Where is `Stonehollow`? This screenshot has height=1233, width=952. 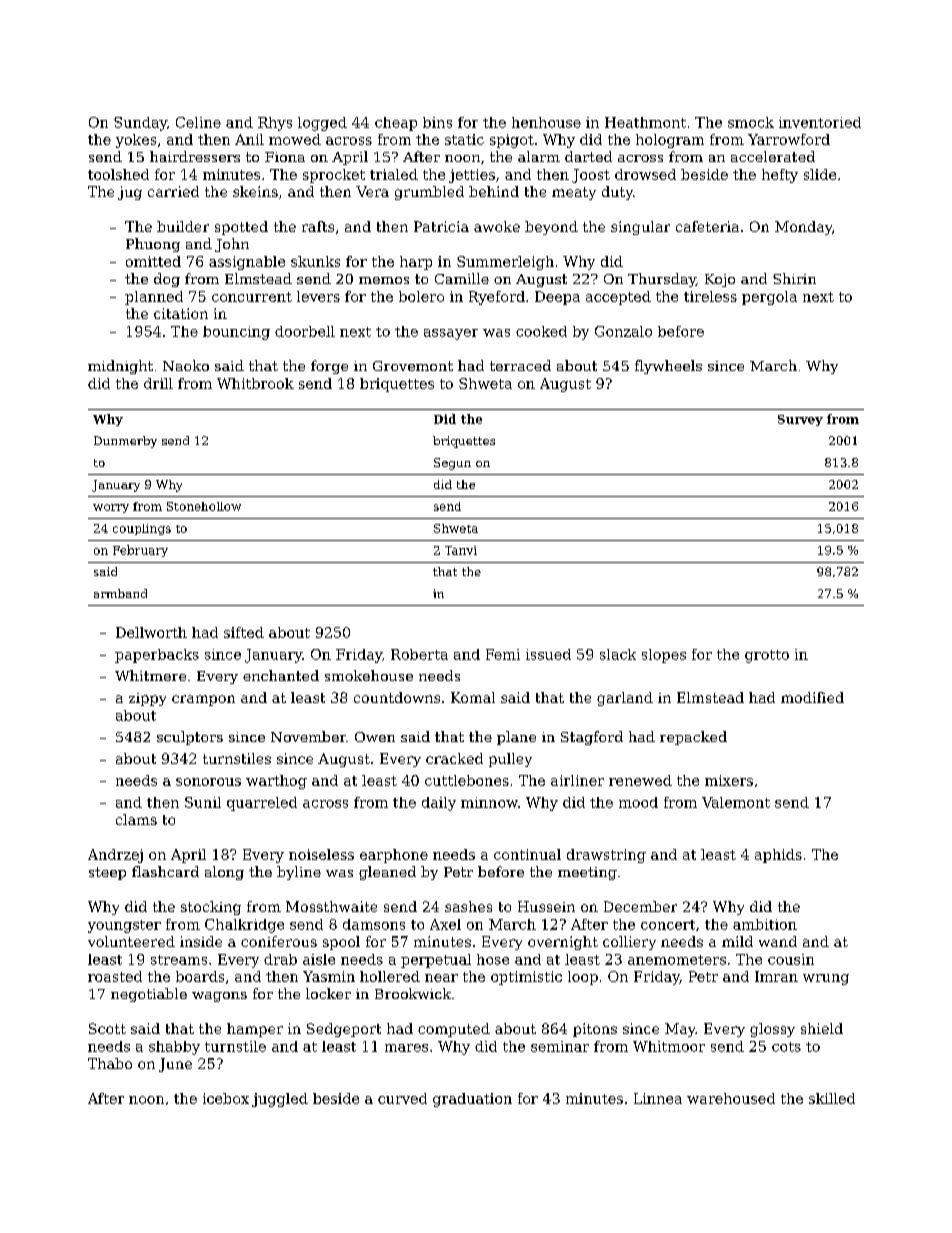 Stonehollow is located at coordinates (204, 506).
